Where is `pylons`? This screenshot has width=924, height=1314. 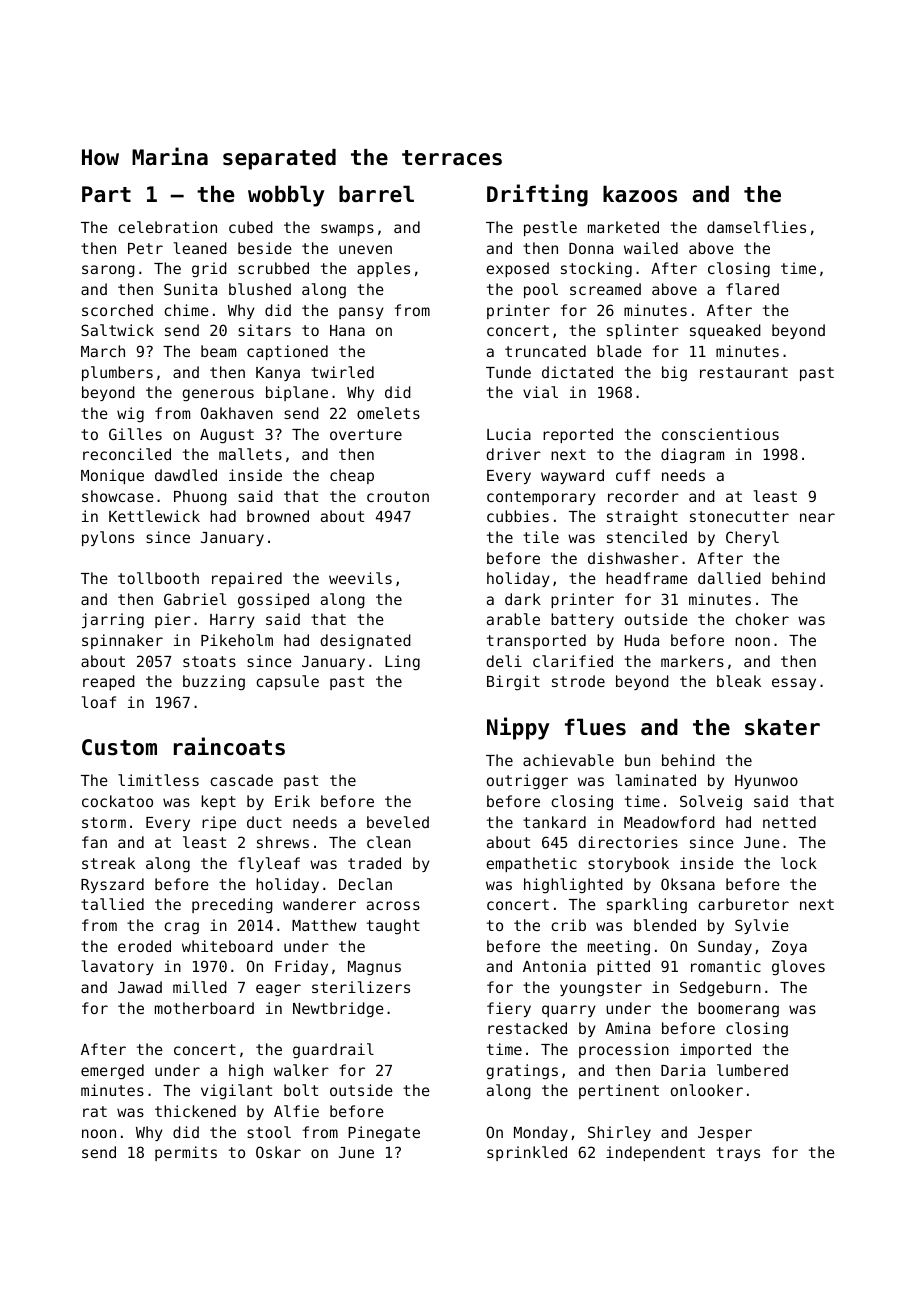 pylons is located at coordinates (108, 538).
